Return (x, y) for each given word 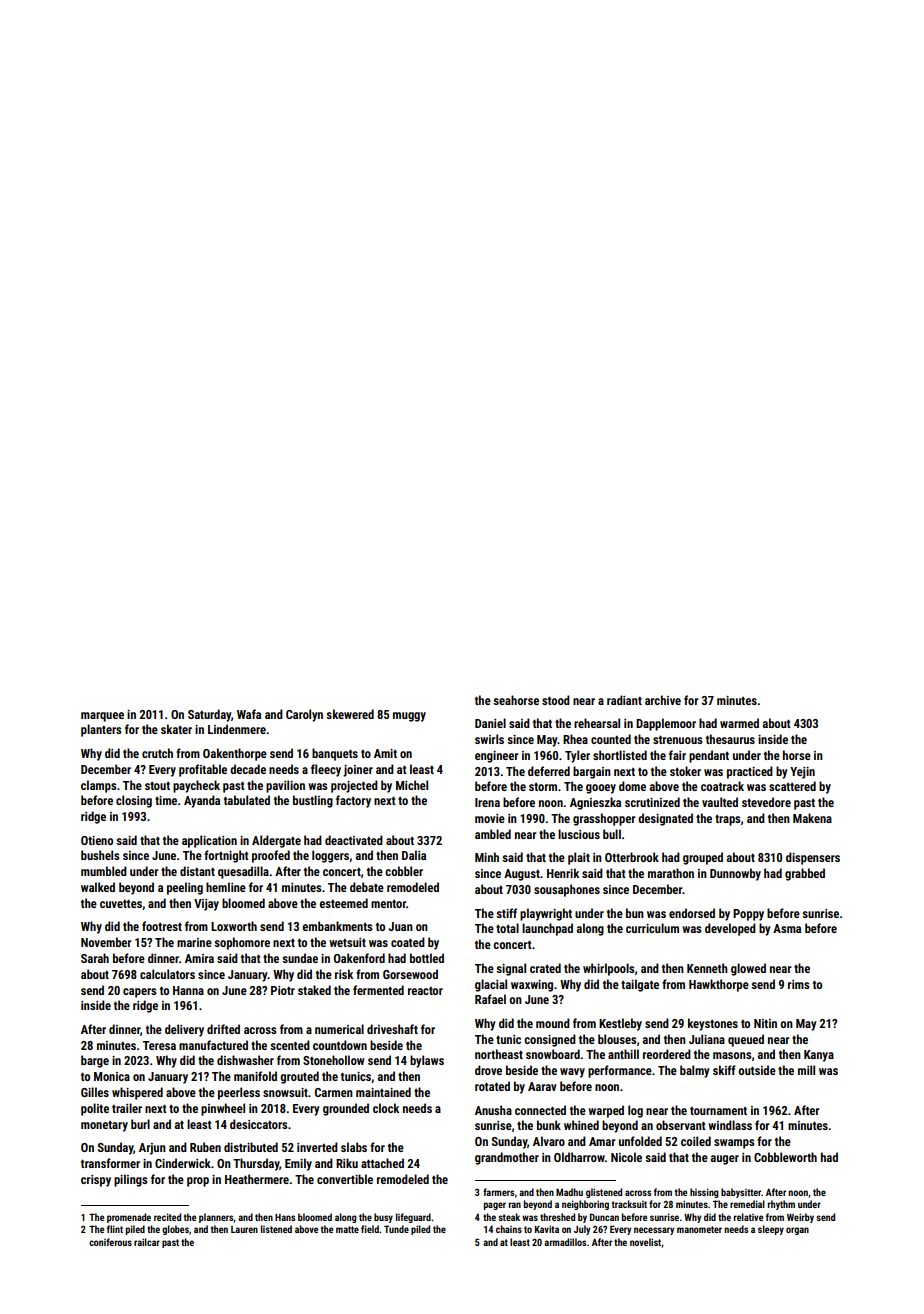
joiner (358, 771)
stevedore (766, 802)
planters (101, 730)
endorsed (692, 913)
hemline (226, 887)
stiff (506, 913)
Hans (285, 1217)
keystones (713, 1024)
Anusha (493, 1110)
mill (806, 1070)
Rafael (490, 999)
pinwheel (223, 1109)
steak (509, 1217)
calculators (167, 974)
